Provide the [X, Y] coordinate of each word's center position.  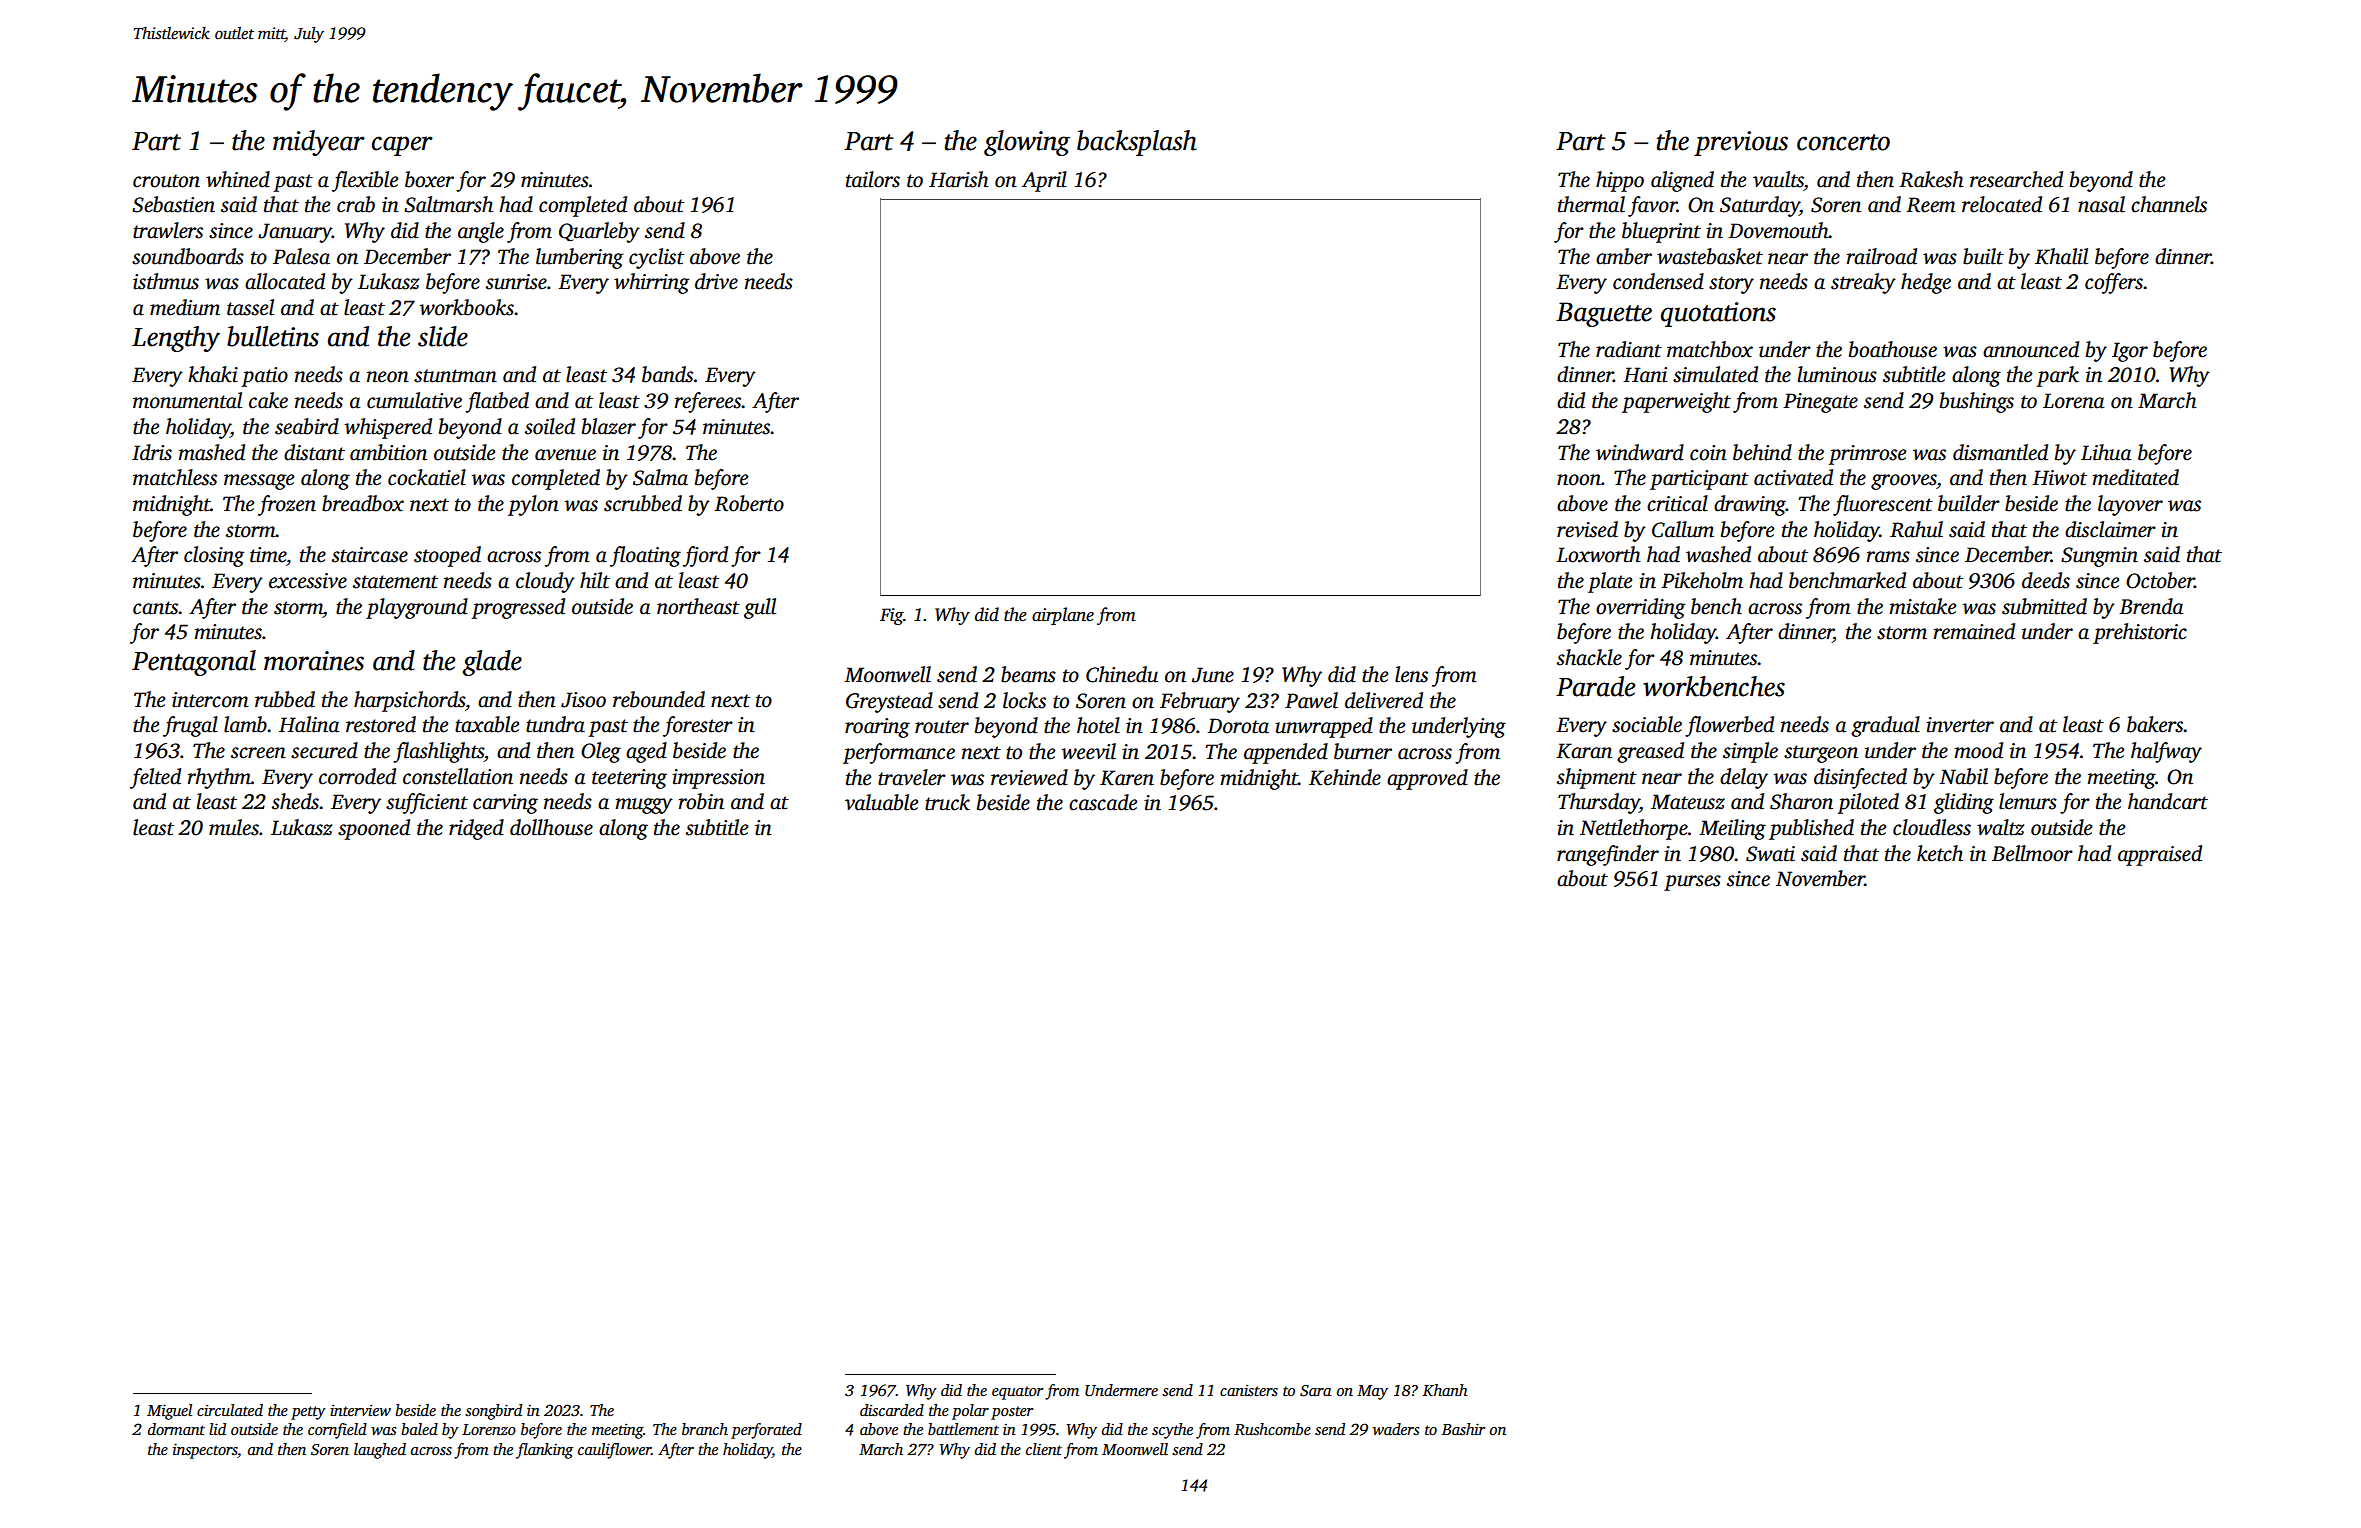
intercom [210, 700]
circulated [230, 1410]
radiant [1629, 349]
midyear [319, 143]
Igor [2130, 352]
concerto [1843, 142]
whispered [388, 428]
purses [1692, 883]
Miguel [169, 1412]
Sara [1315, 1391]
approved [1427, 779]
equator [1017, 1393]
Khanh [1445, 1390]
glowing [1027, 143]
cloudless [1932, 827]
